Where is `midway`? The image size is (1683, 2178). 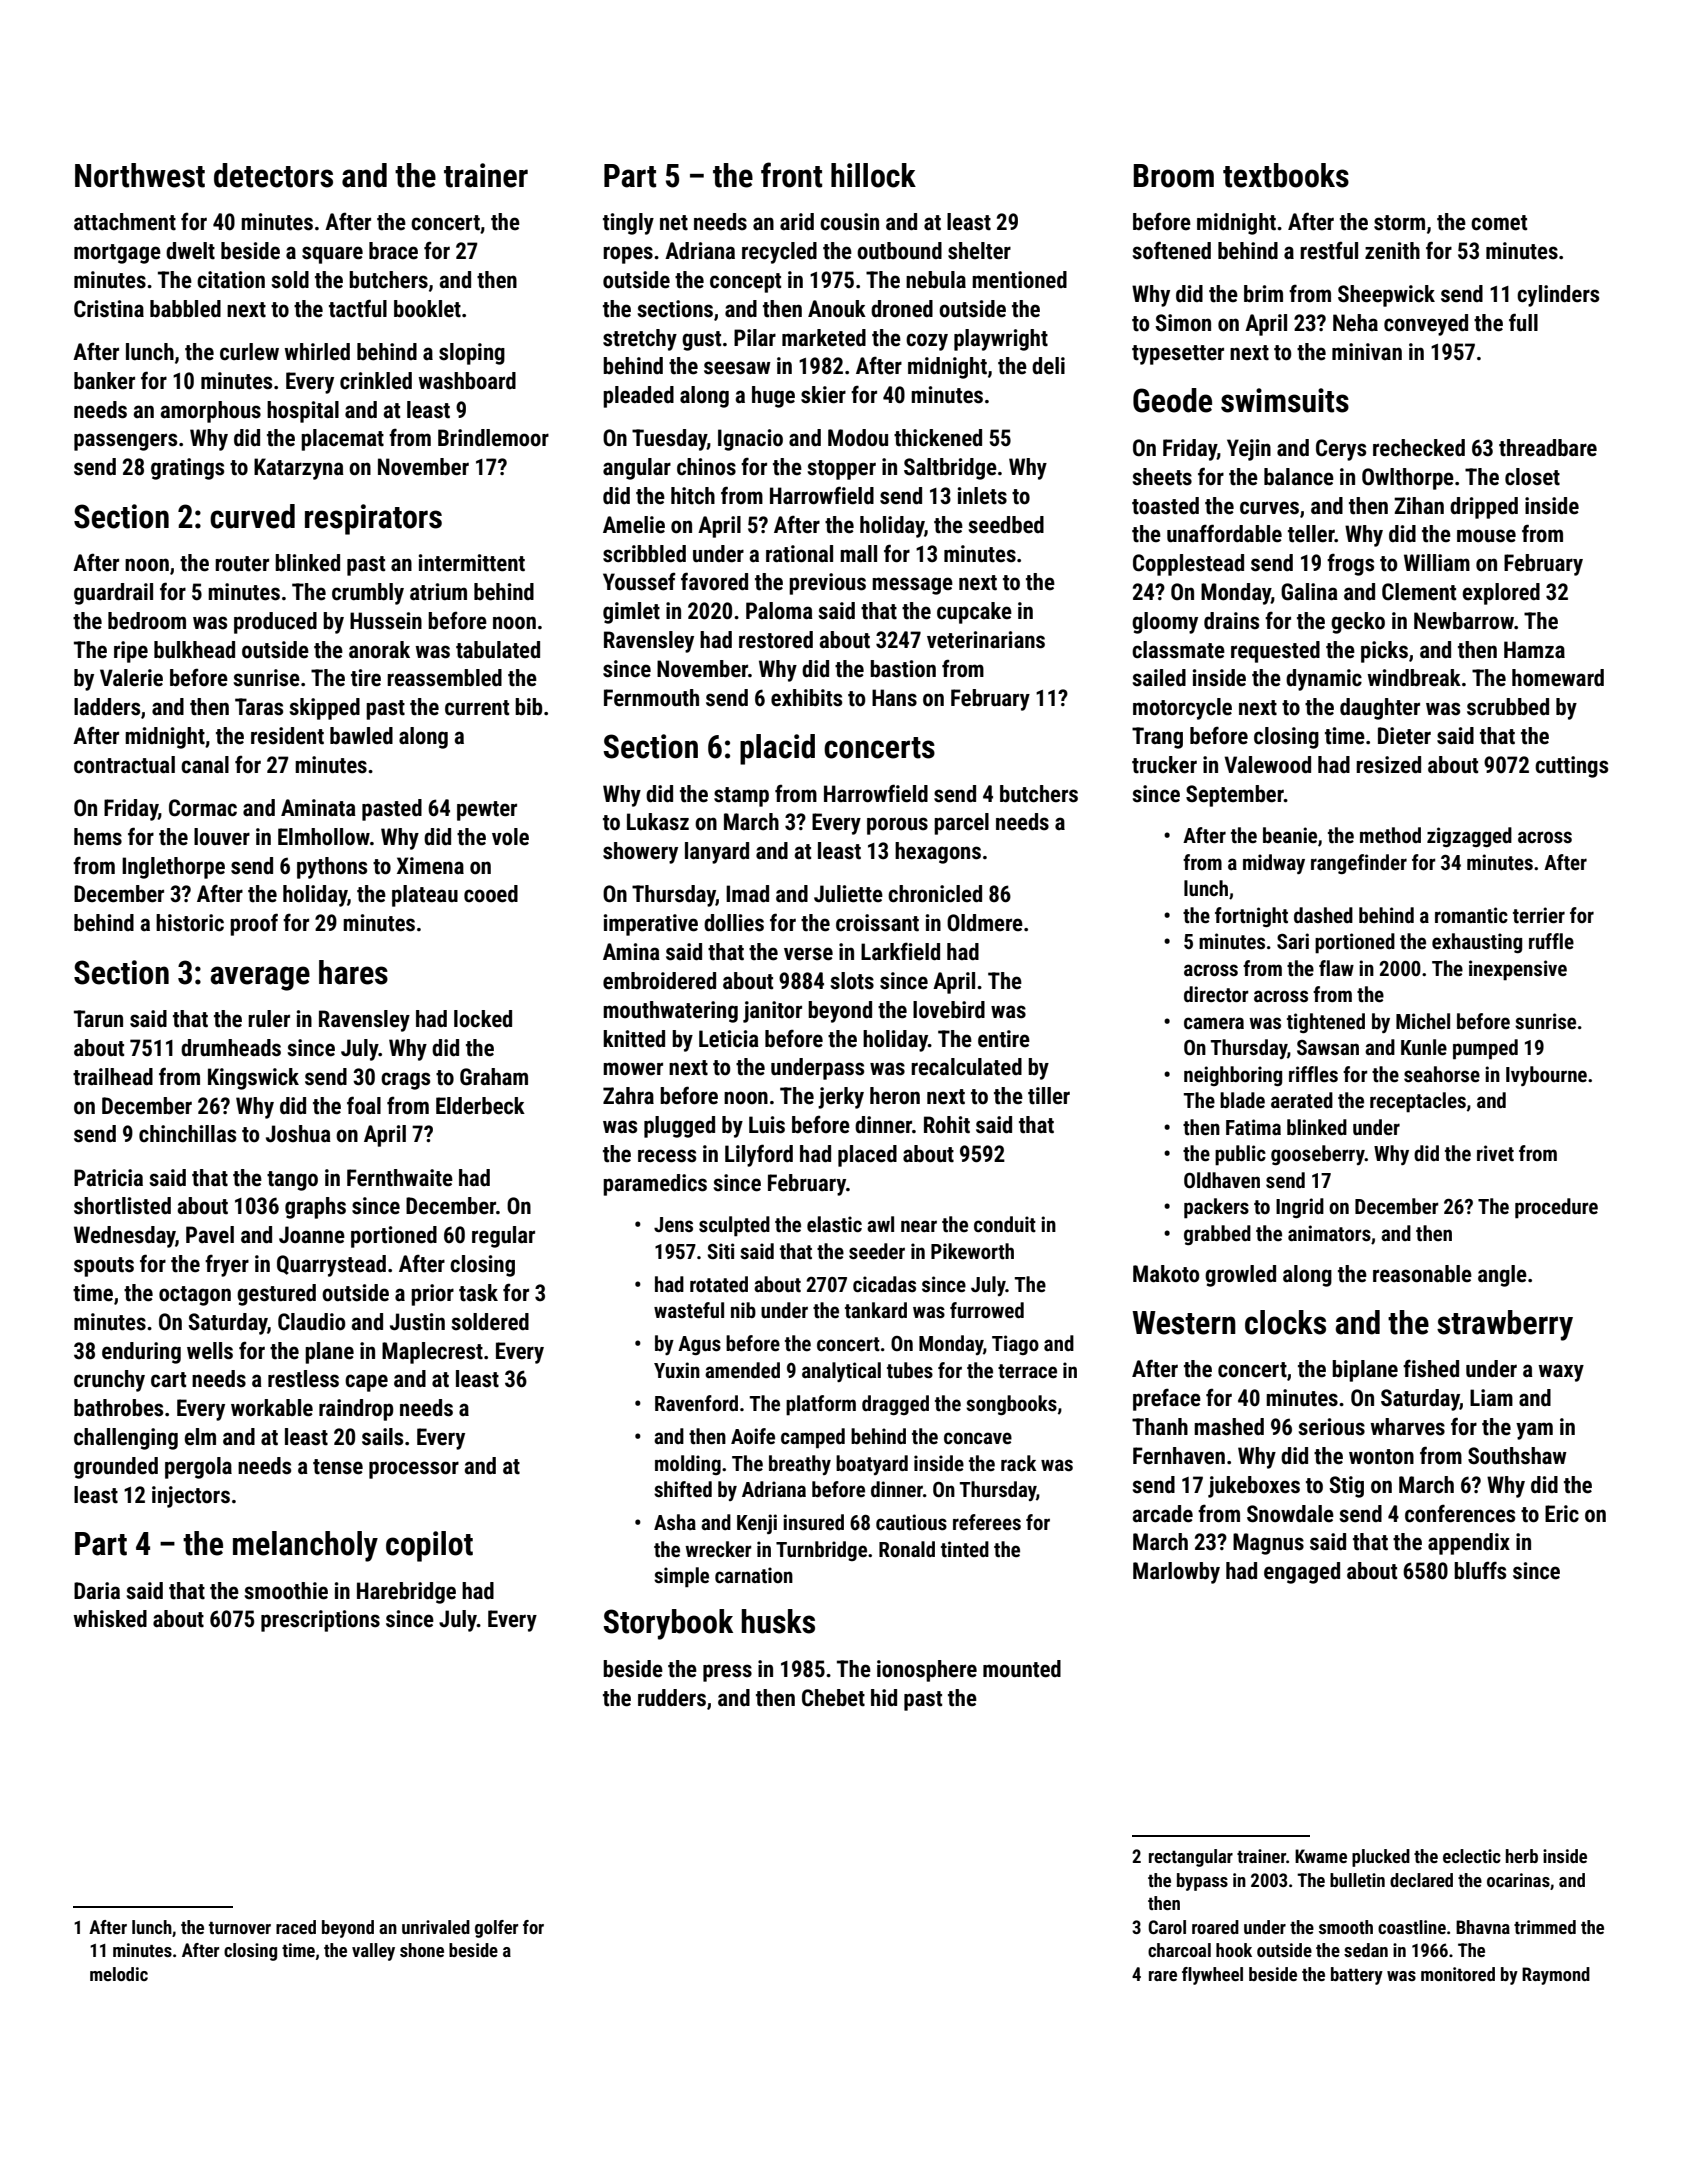 midway is located at coordinates (1274, 864).
